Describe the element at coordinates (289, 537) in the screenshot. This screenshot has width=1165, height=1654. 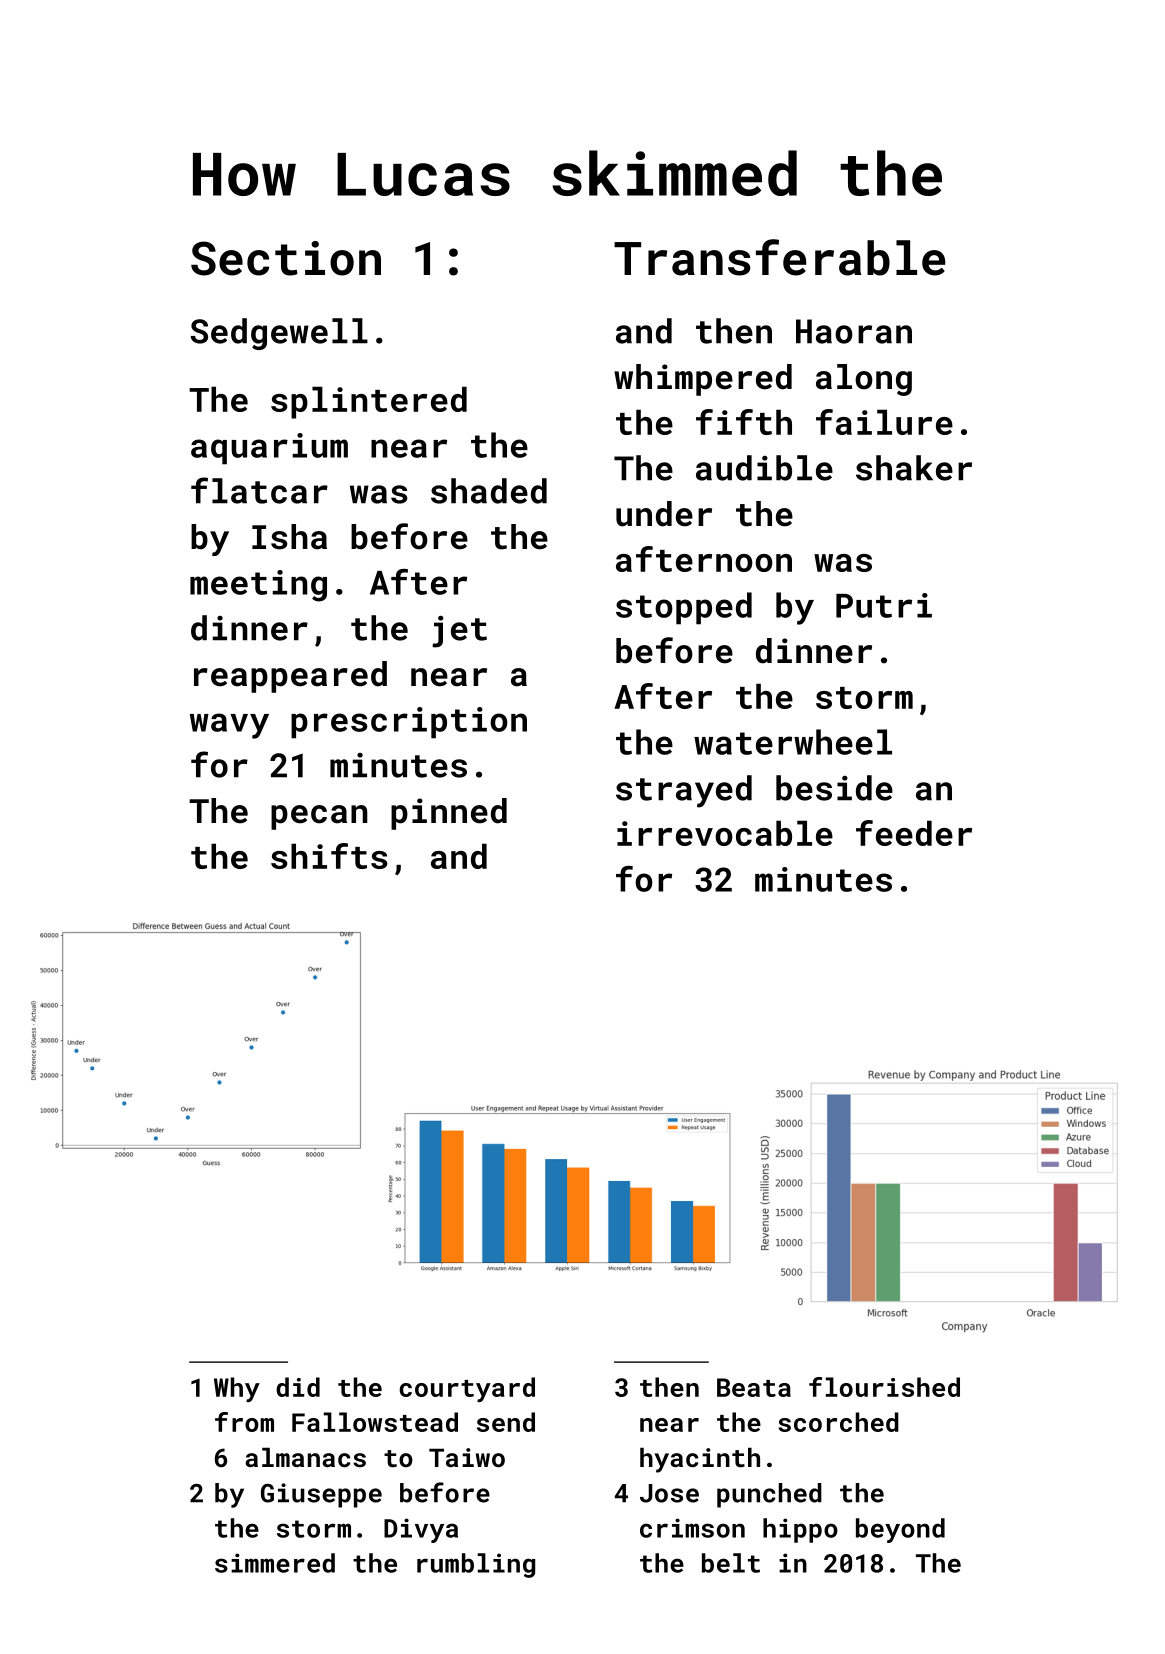
I see `Isha` at that location.
